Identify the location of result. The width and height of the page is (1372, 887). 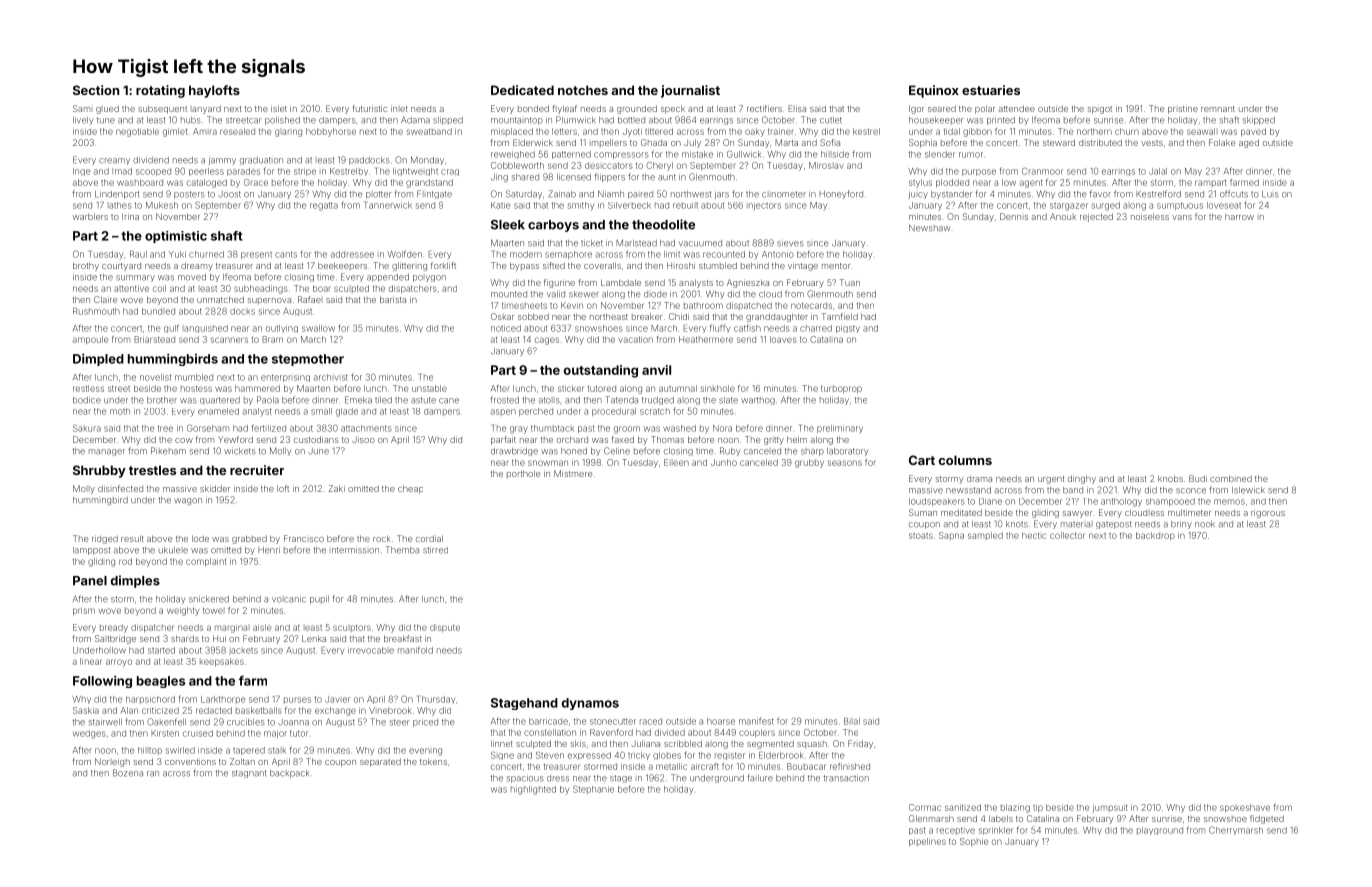
(132, 538).
